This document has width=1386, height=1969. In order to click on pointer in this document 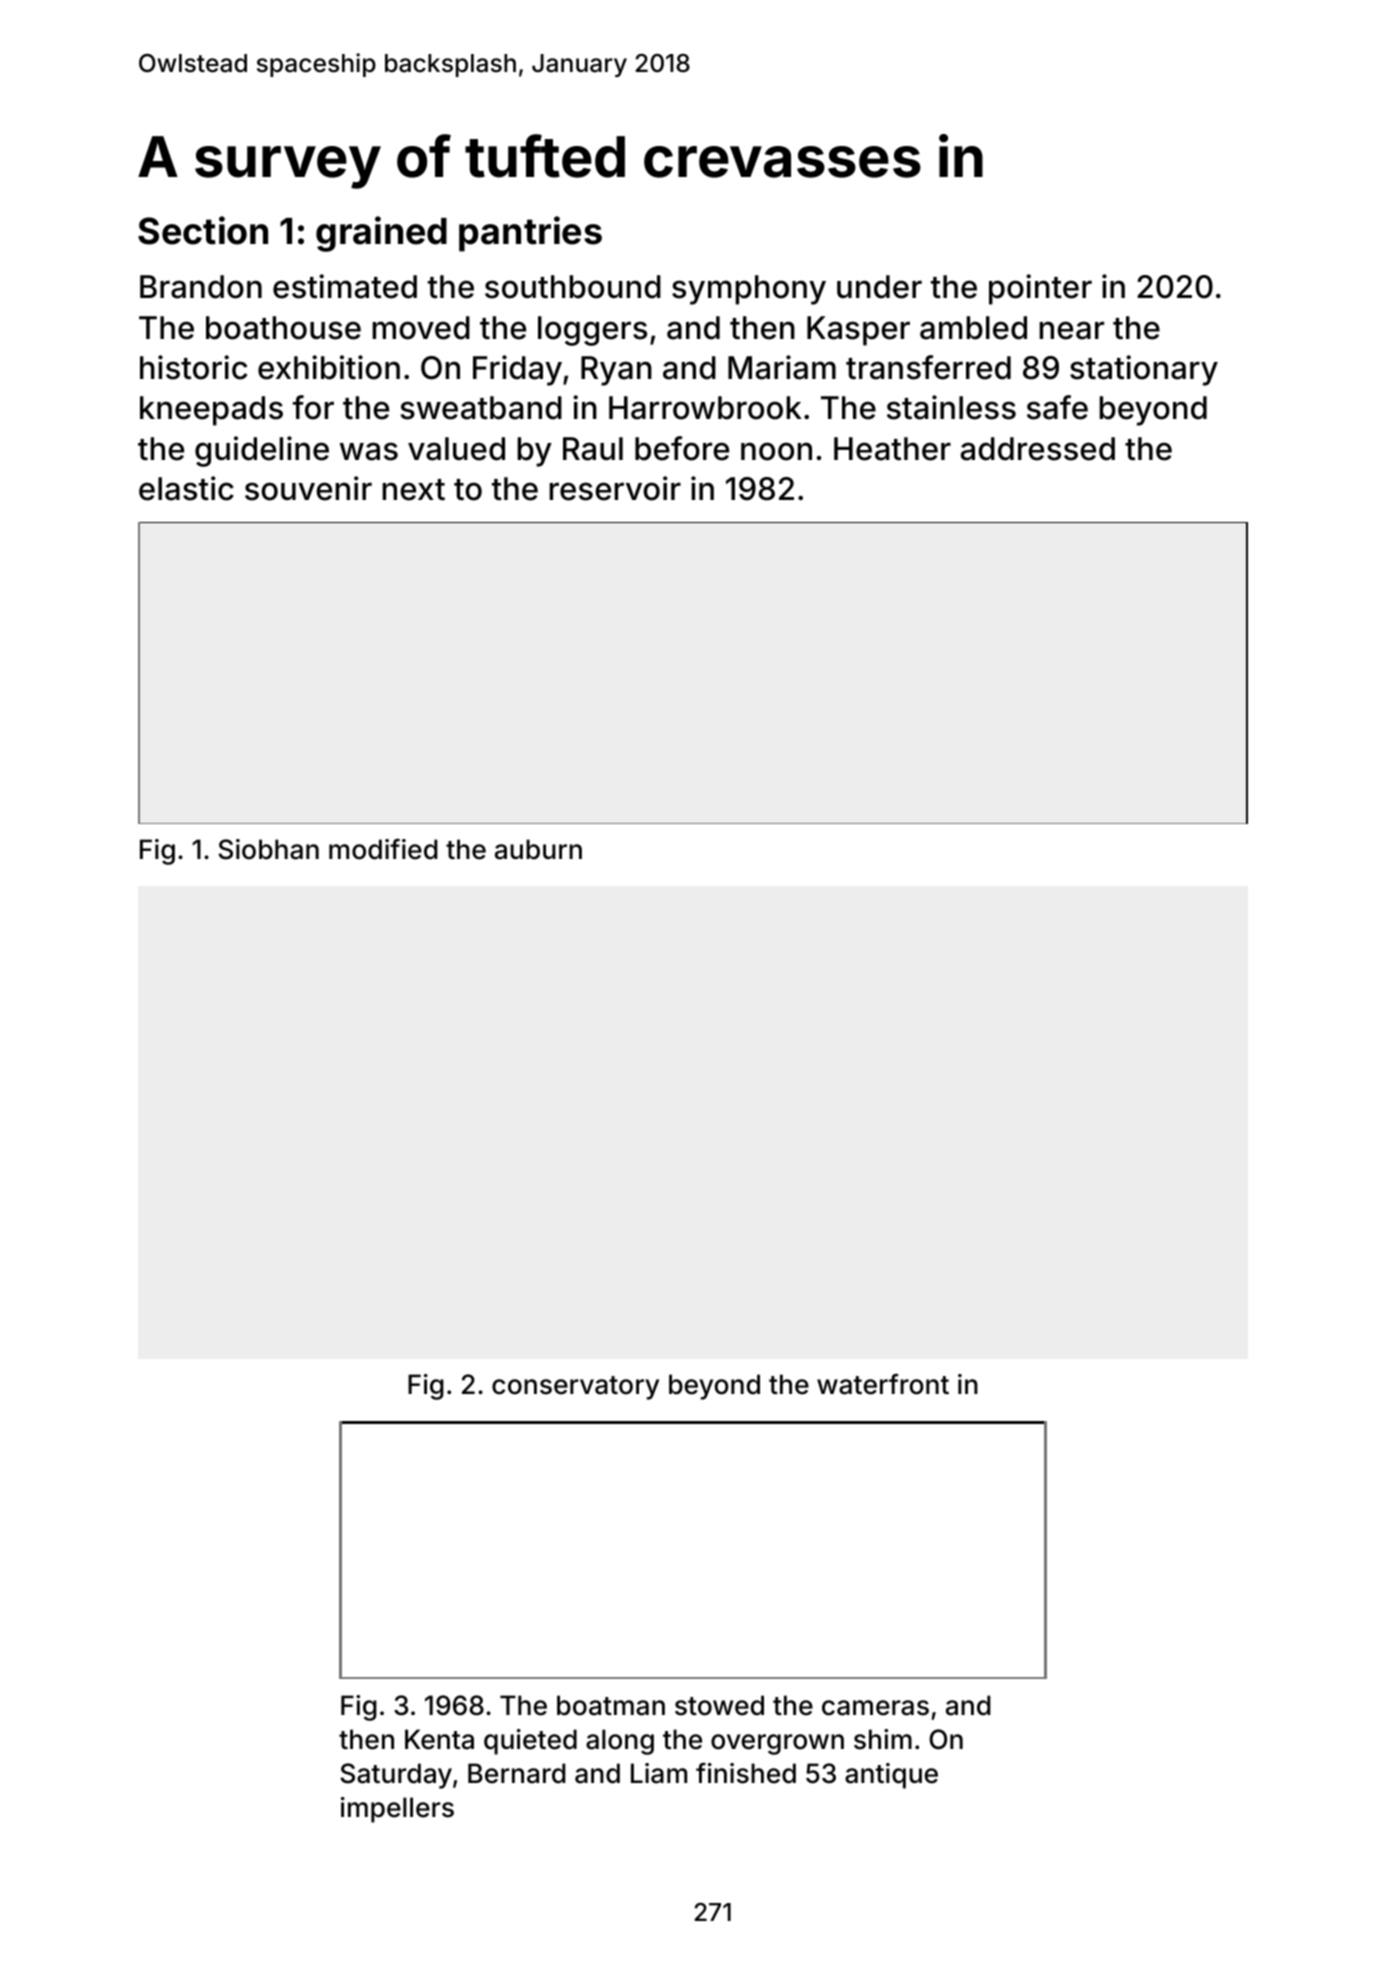, I will do `click(1040, 289)`.
